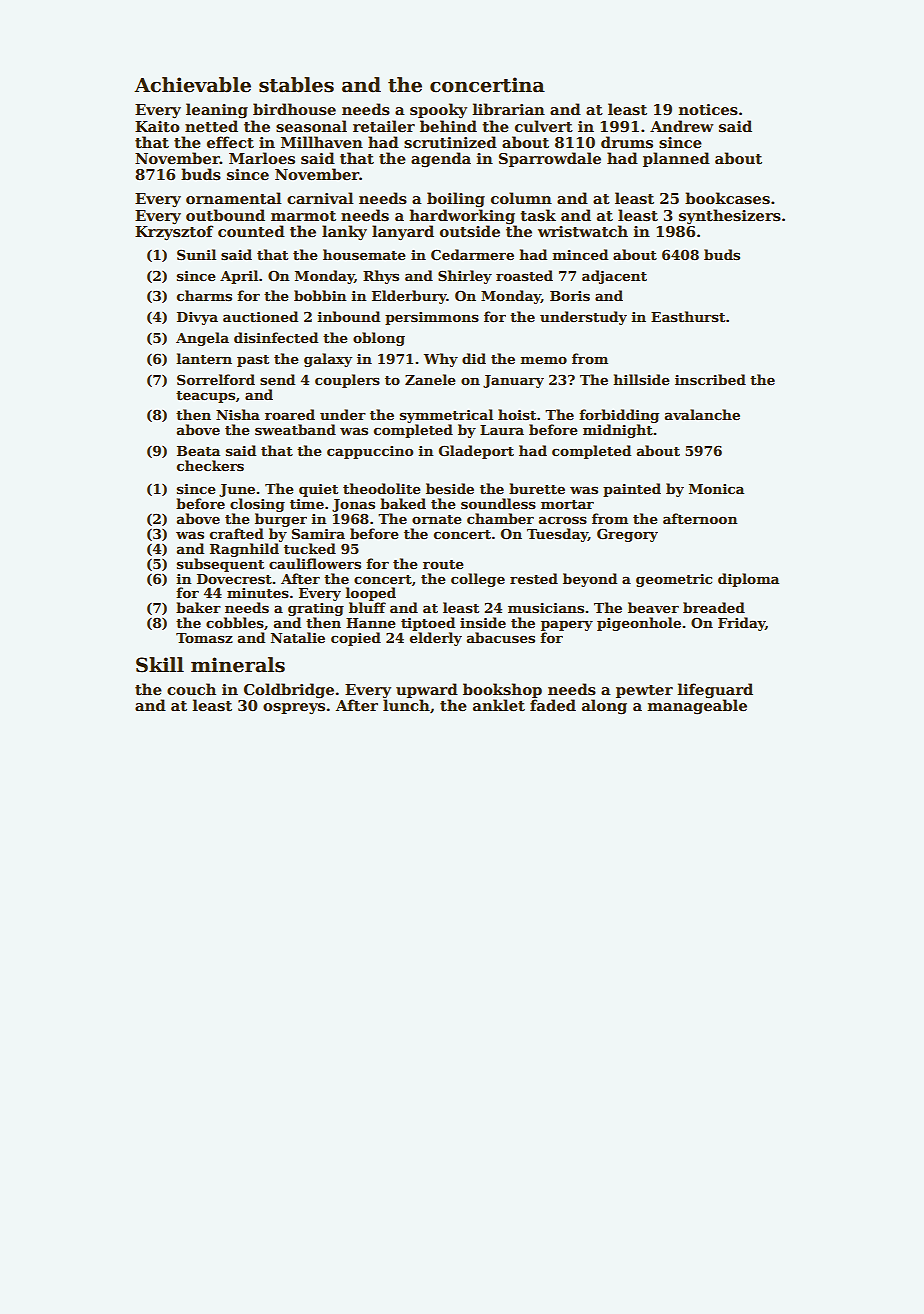  Describe the element at coordinates (234, 579) in the page. I see `Dovecrest` at that location.
